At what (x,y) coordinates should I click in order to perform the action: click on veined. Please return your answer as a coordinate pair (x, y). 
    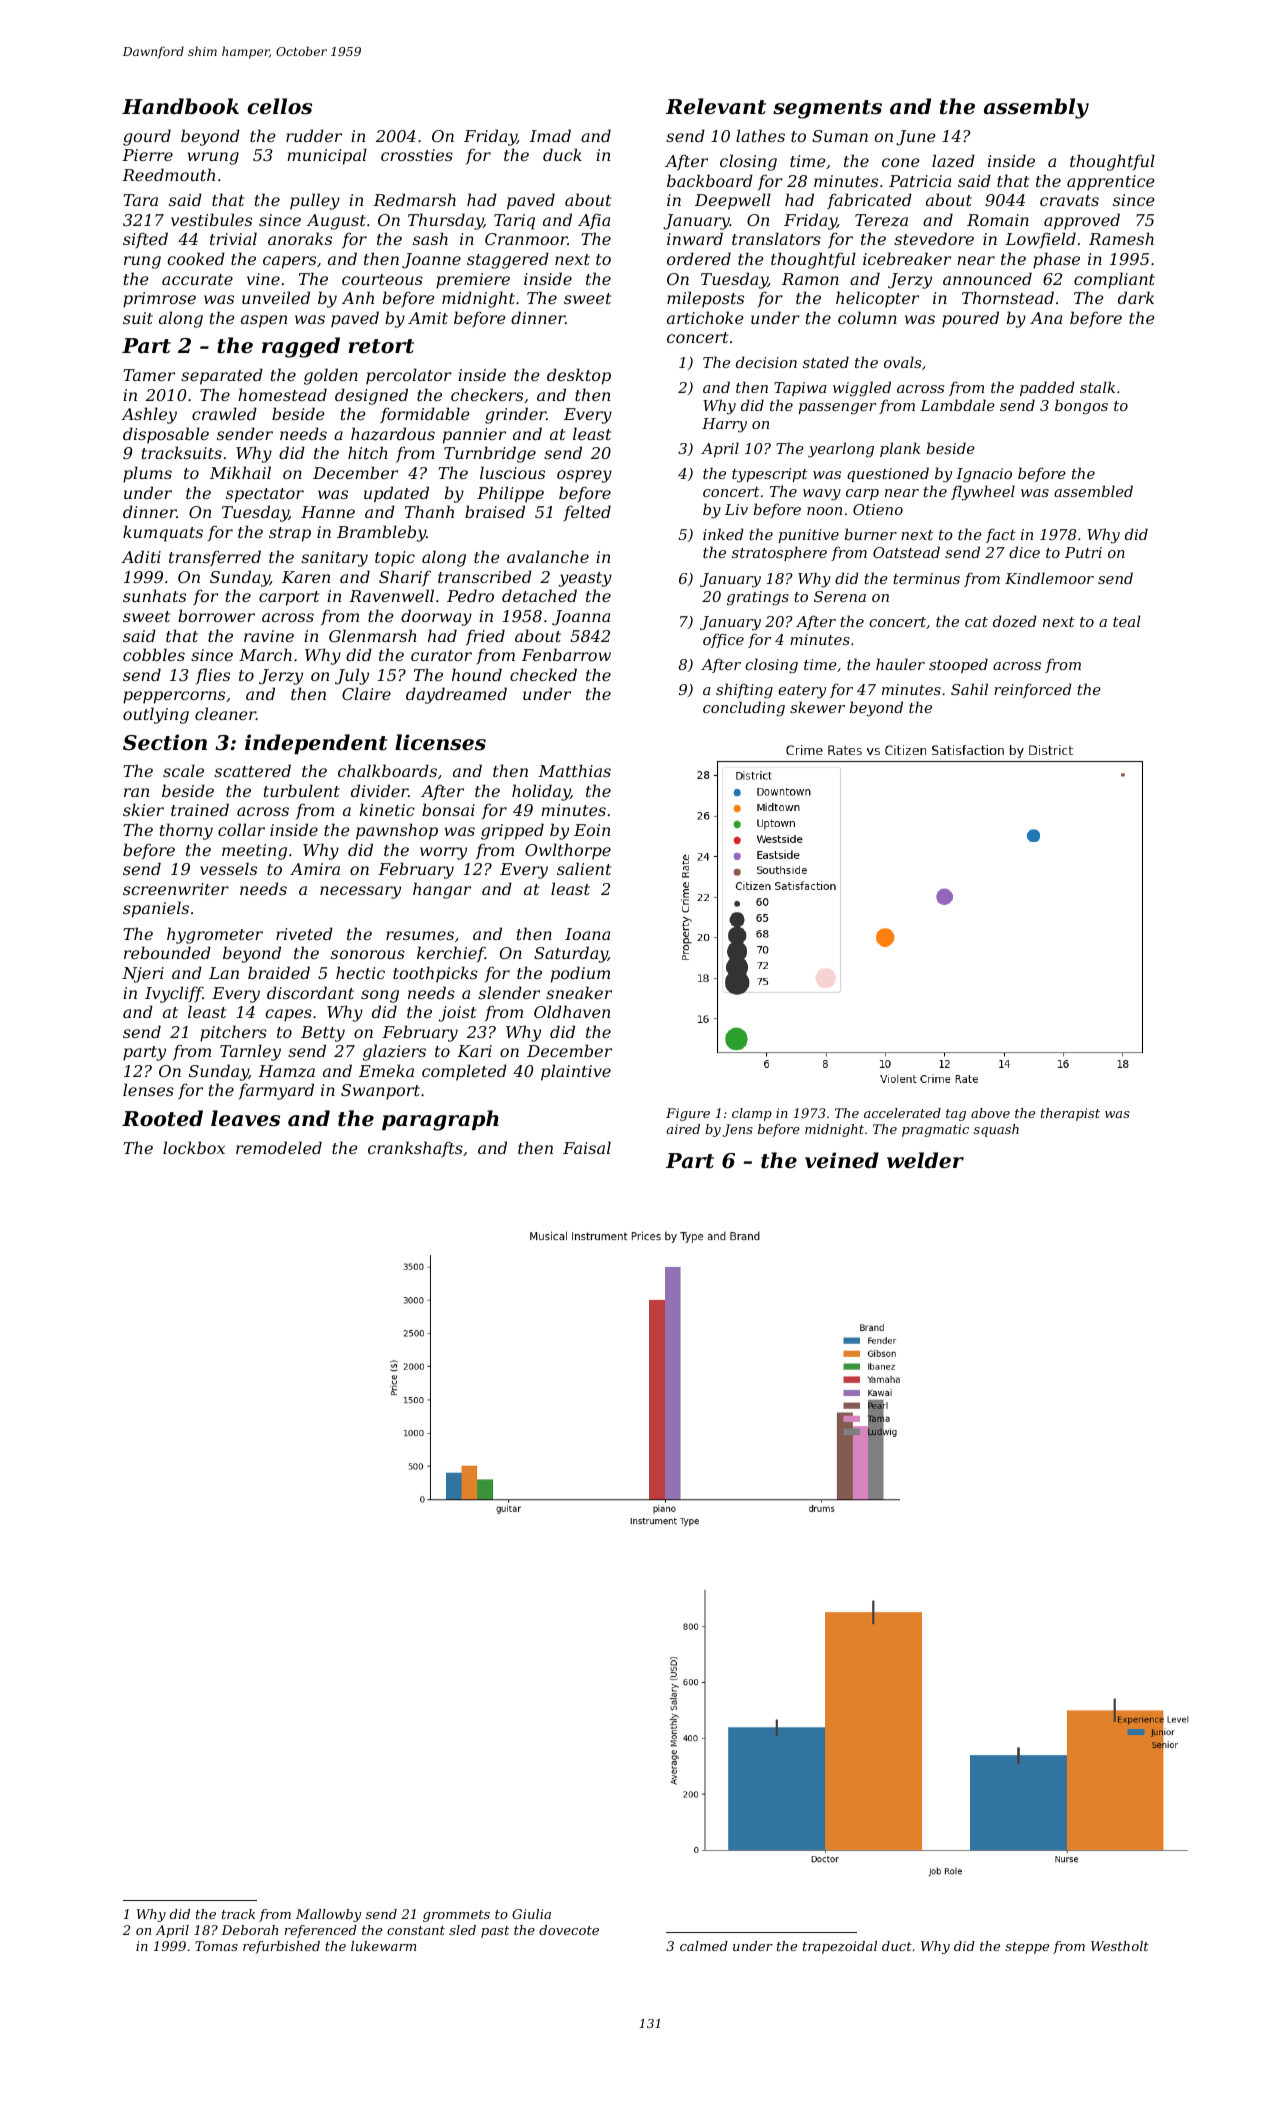
    Looking at the image, I should click on (842, 1160).
